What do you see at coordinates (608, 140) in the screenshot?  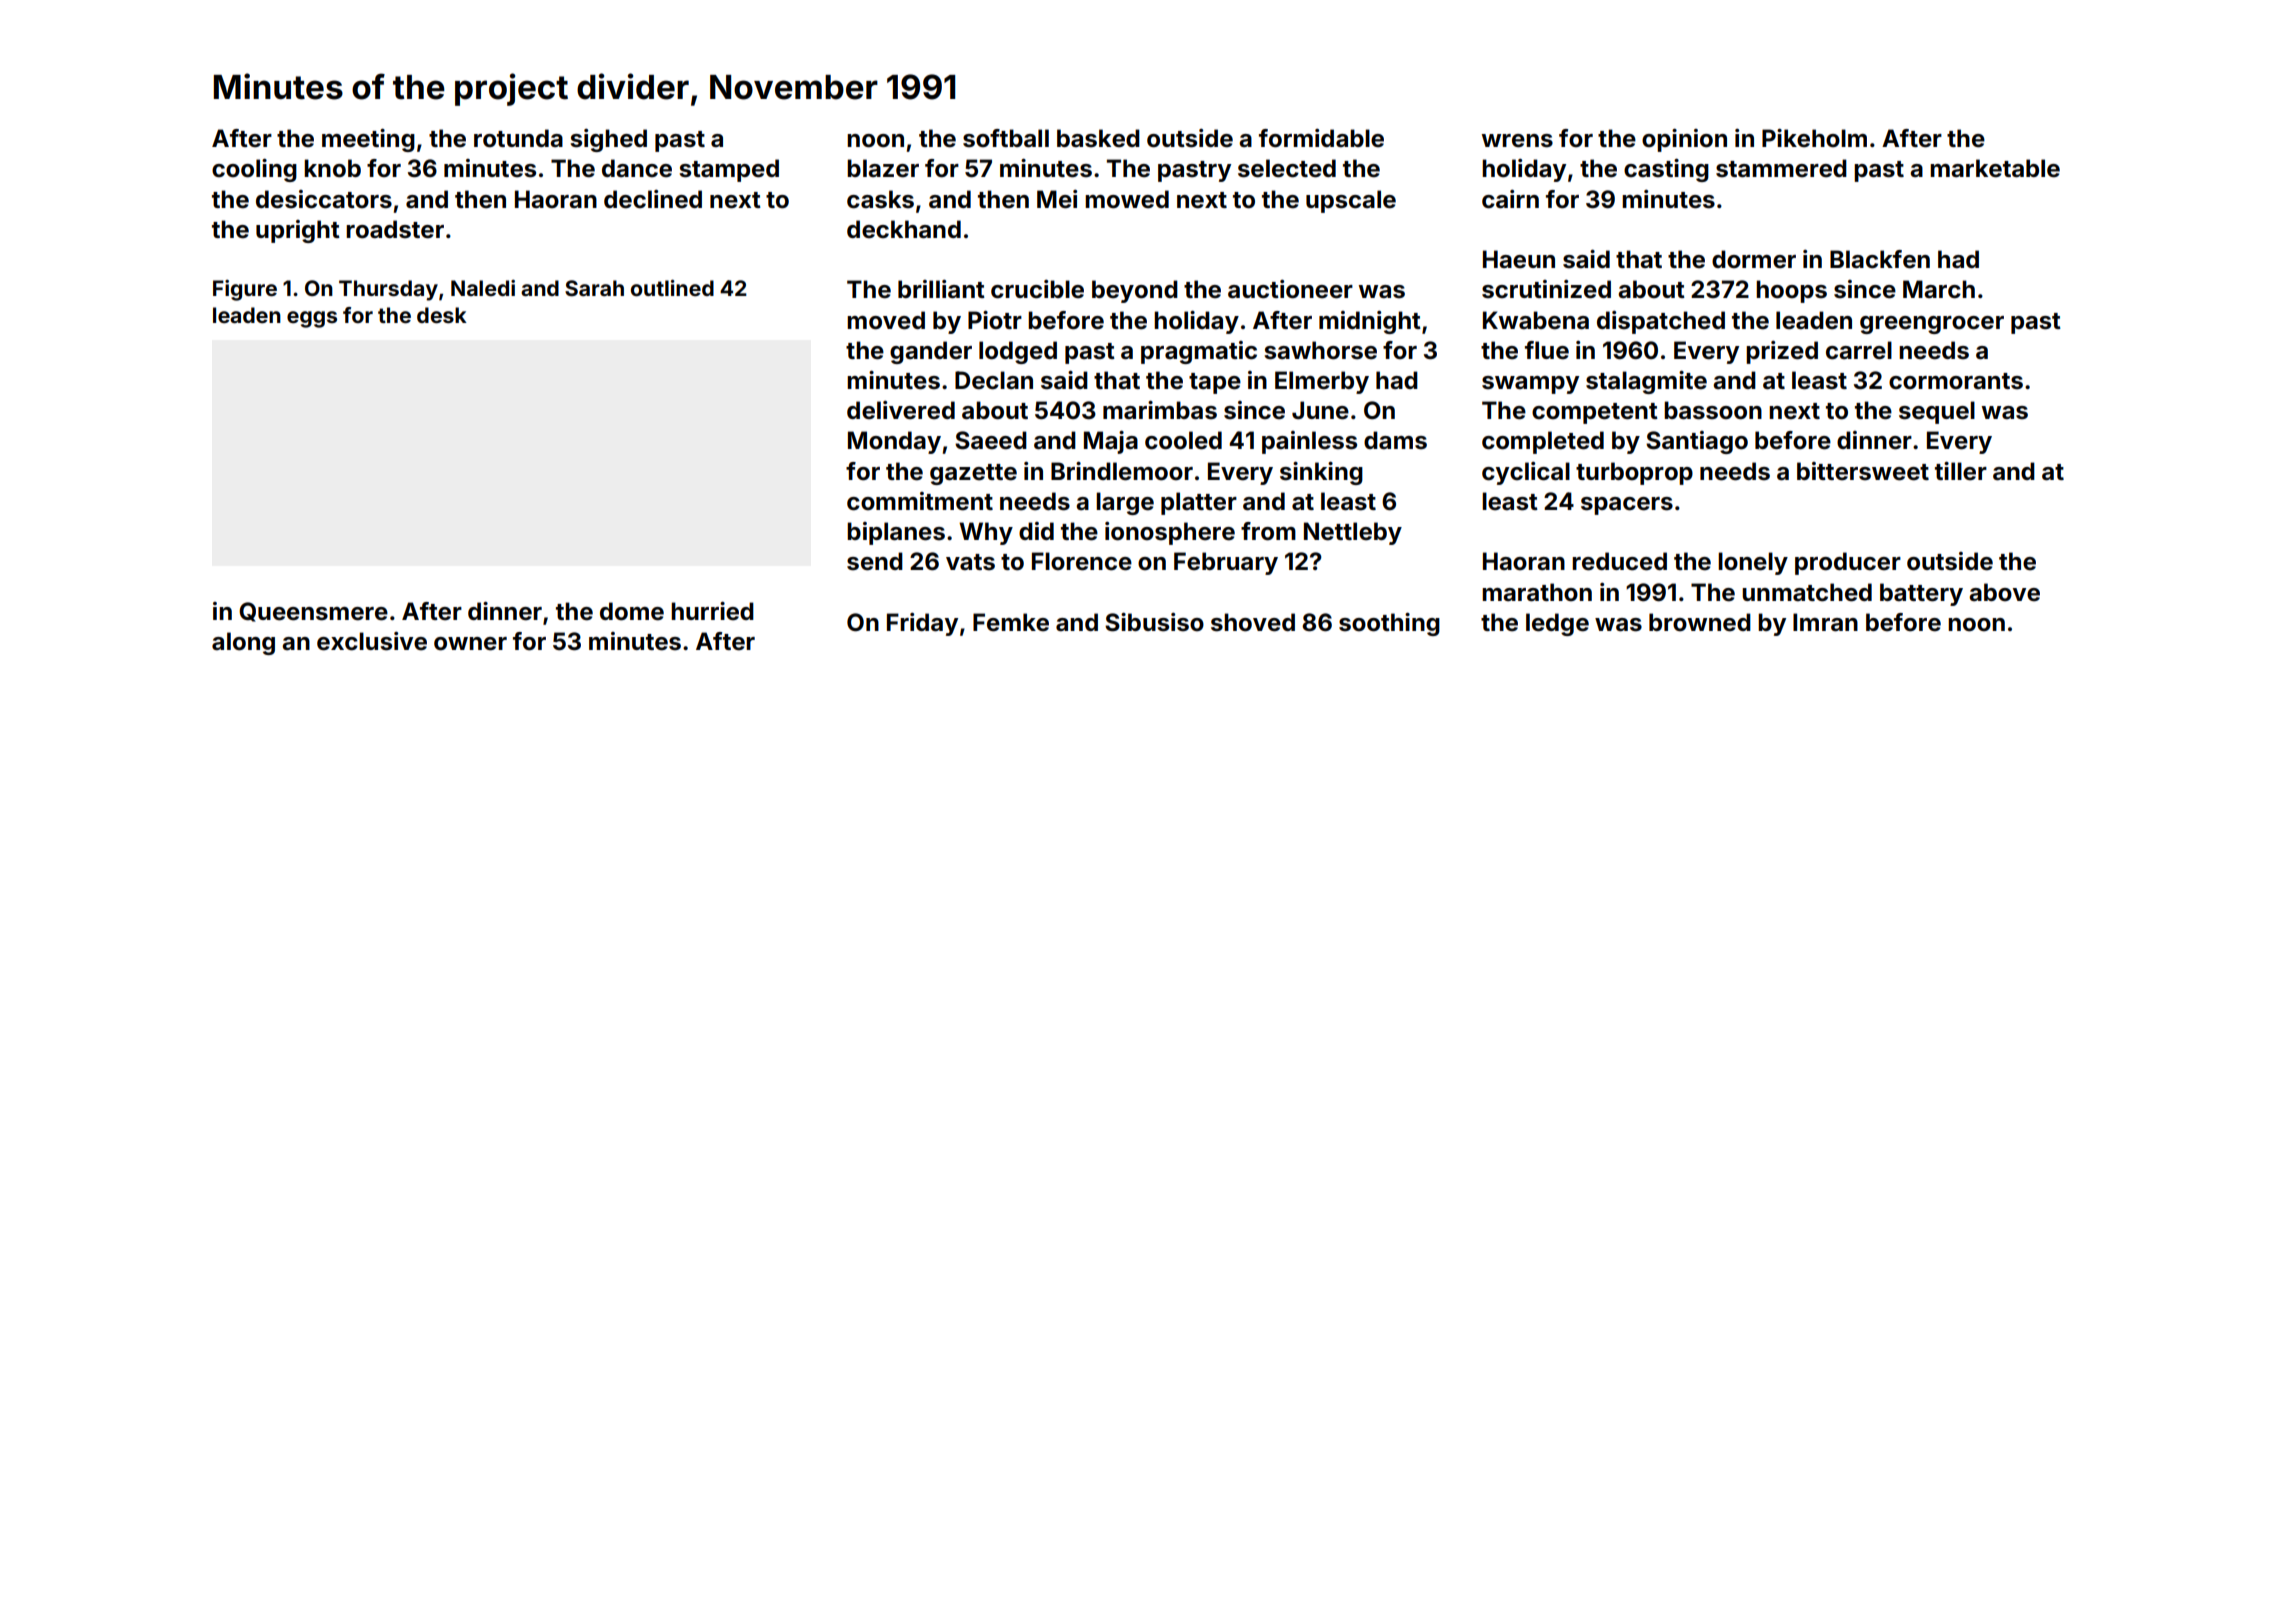 I see `sighed` at bounding box center [608, 140].
